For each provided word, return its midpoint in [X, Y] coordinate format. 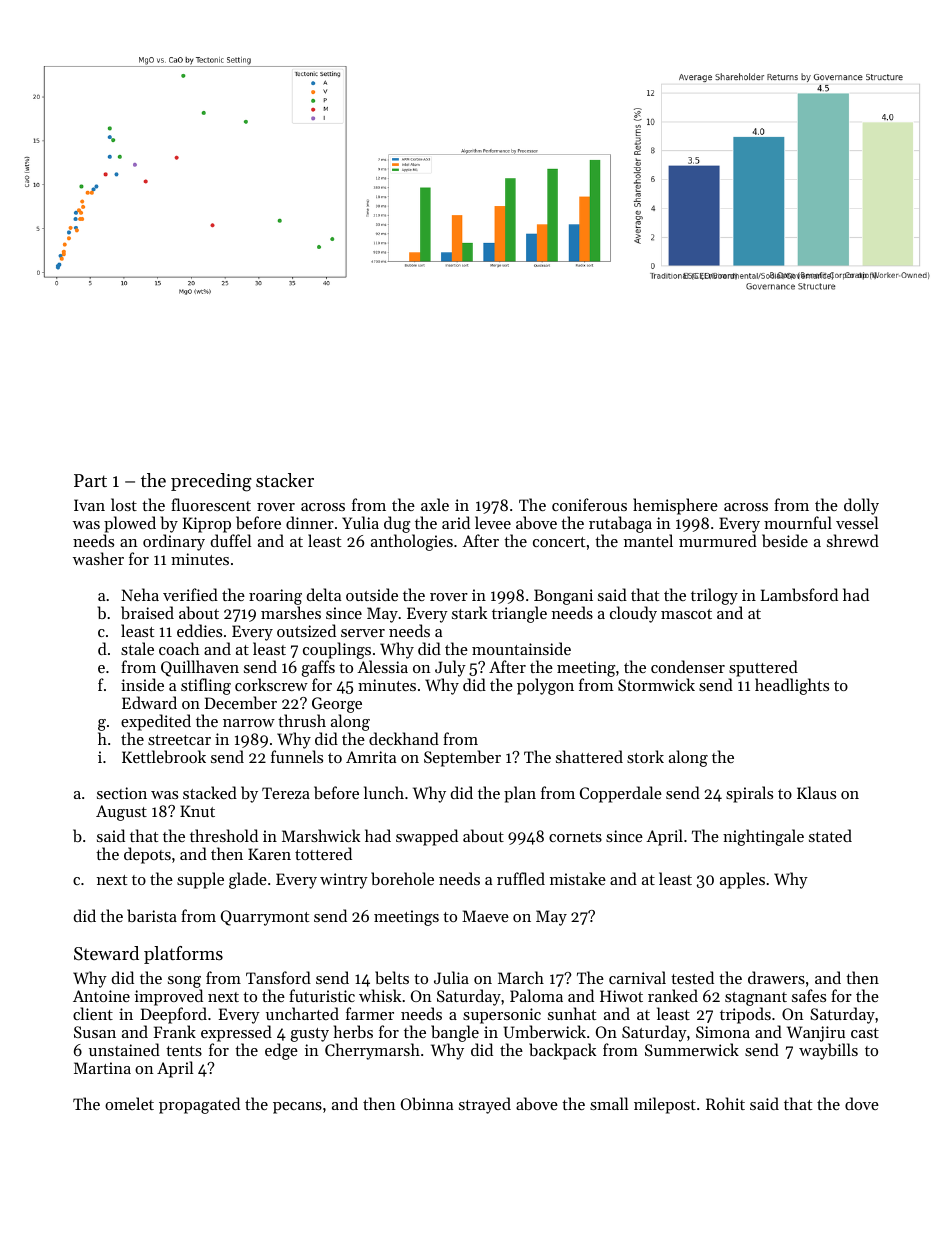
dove [862, 1103]
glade [248, 880]
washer [98, 558]
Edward [149, 702]
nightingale [763, 837]
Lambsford [799, 594]
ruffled [521, 878]
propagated [199, 1105]
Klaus [816, 792]
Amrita [371, 757]
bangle [455, 1033]
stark [469, 612]
